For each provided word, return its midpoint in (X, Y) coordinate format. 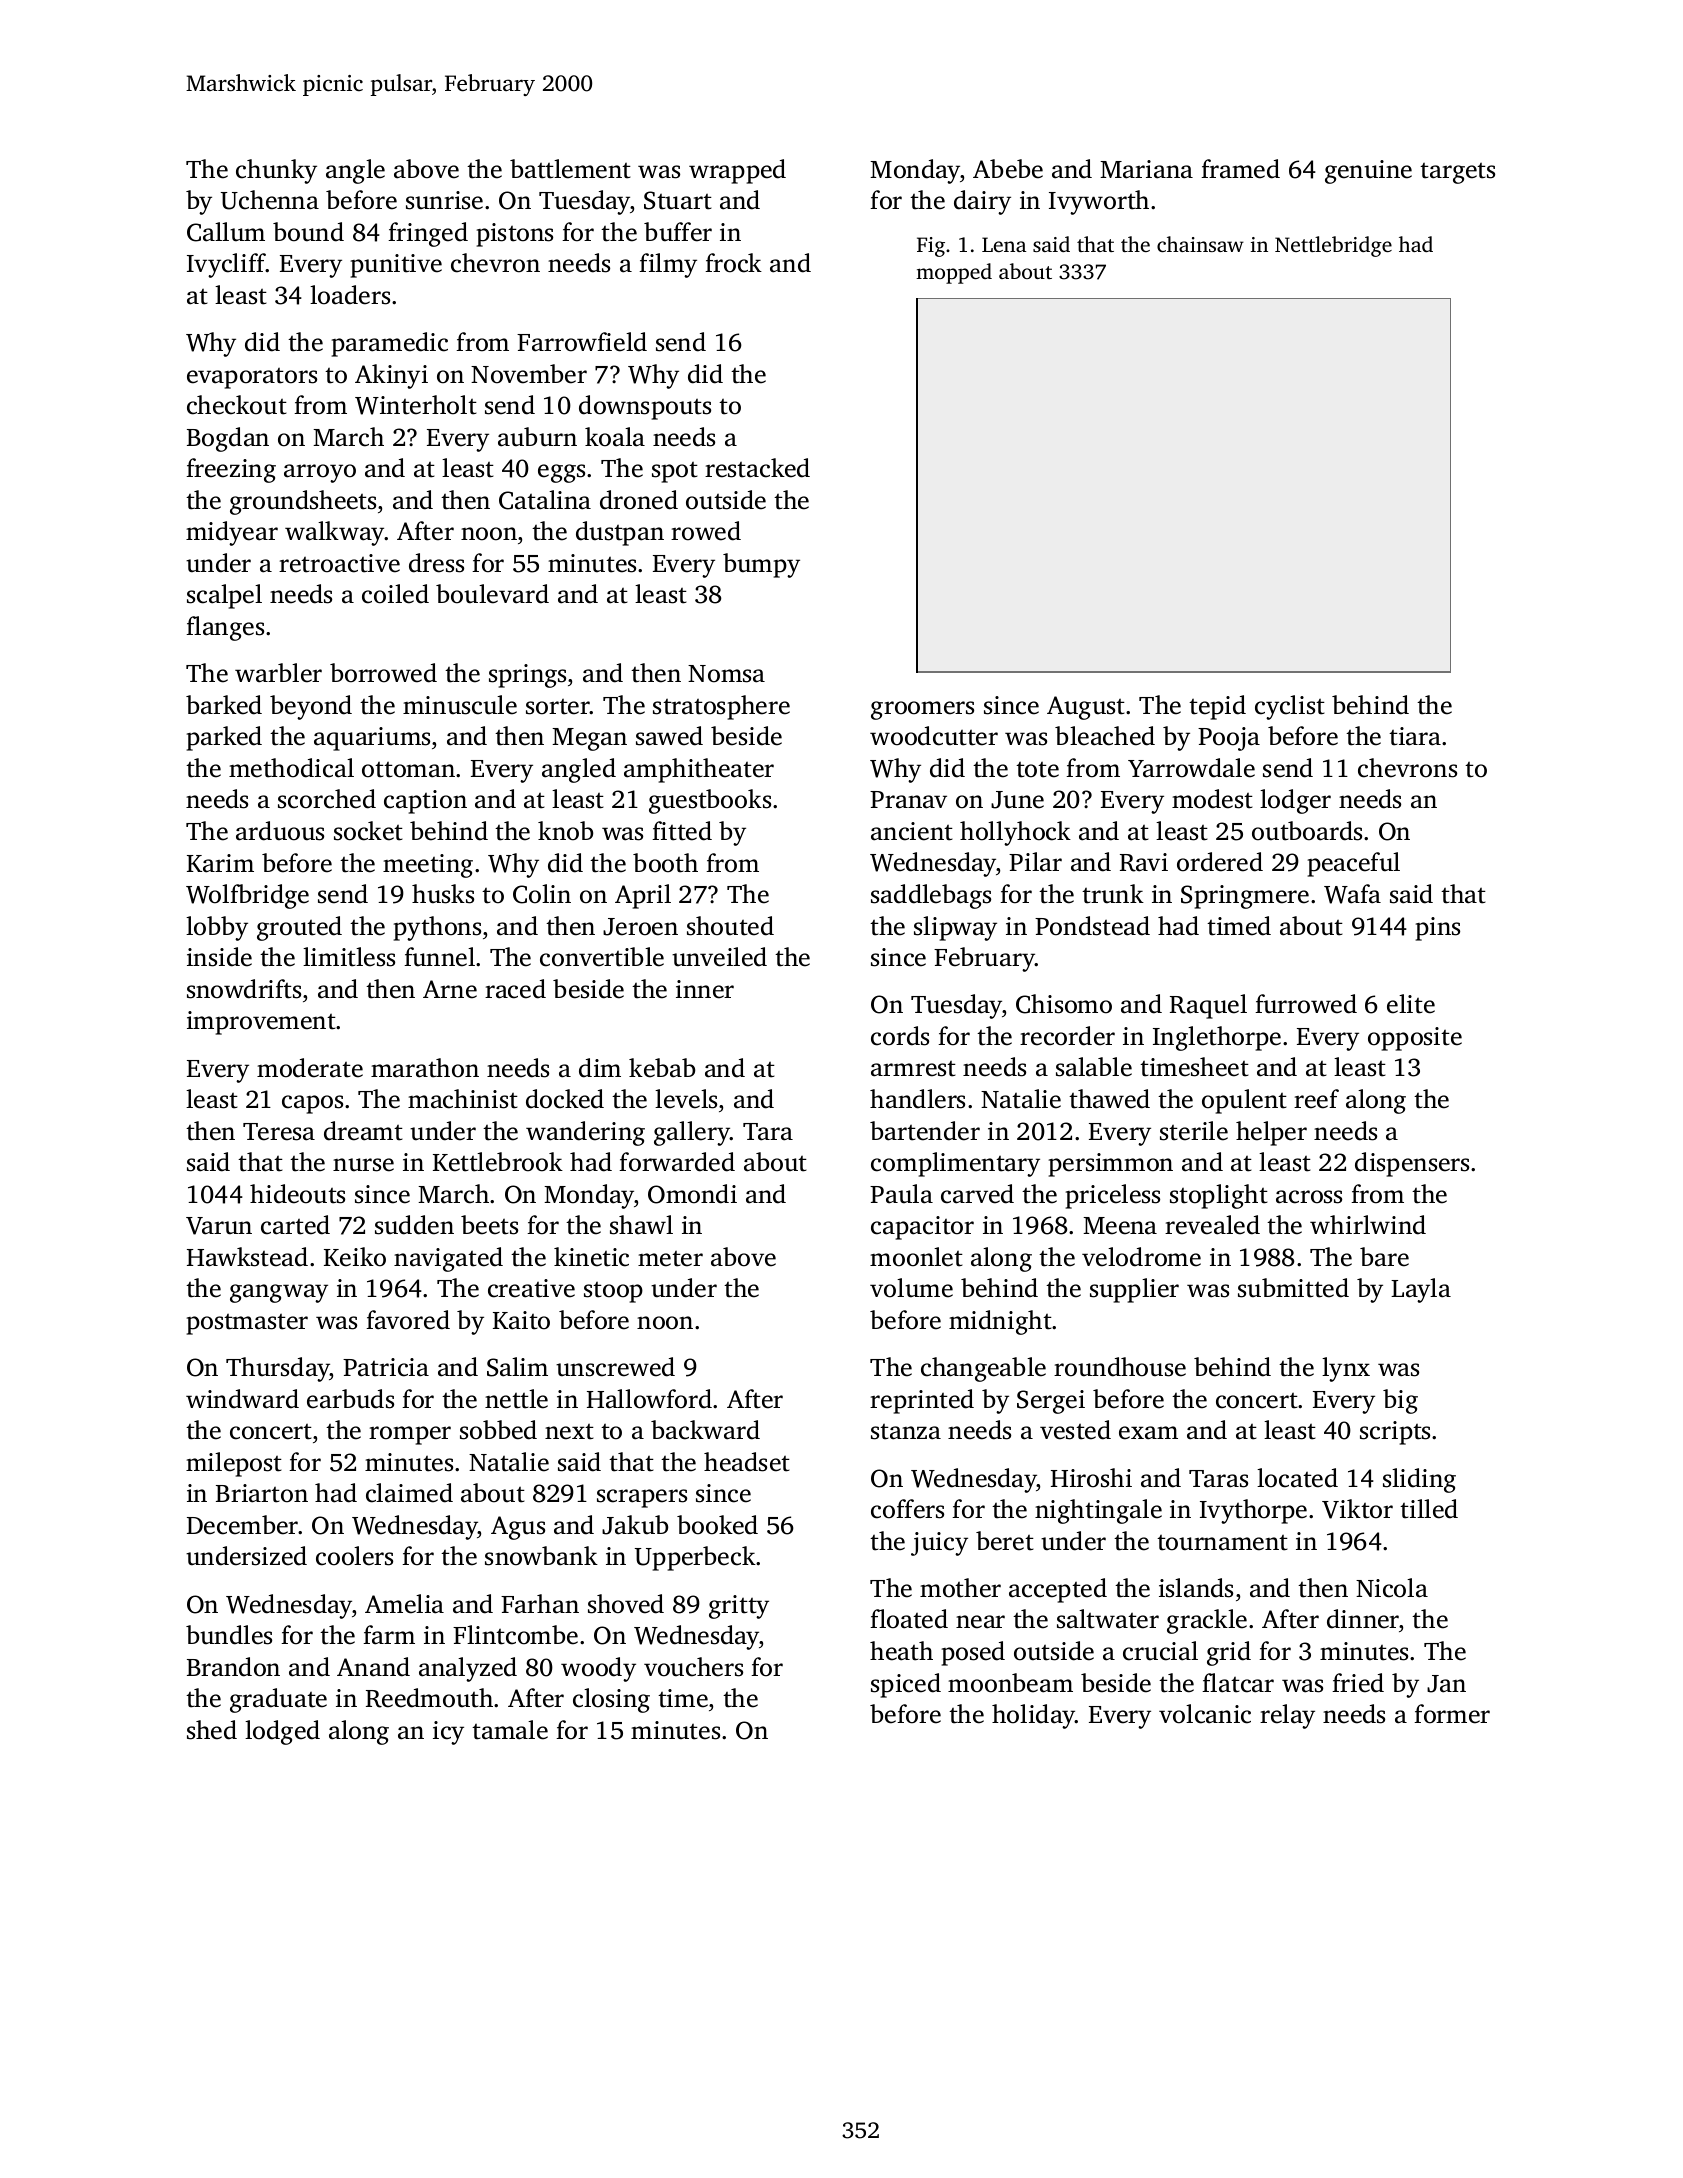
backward (705, 1430)
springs (527, 676)
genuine (1368, 172)
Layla (1421, 1290)
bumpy (761, 565)
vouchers (693, 1667)
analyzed (468, 1669)
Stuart (678, 200)
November (529, 374)
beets (489, 1225)
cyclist (1290, 707)
